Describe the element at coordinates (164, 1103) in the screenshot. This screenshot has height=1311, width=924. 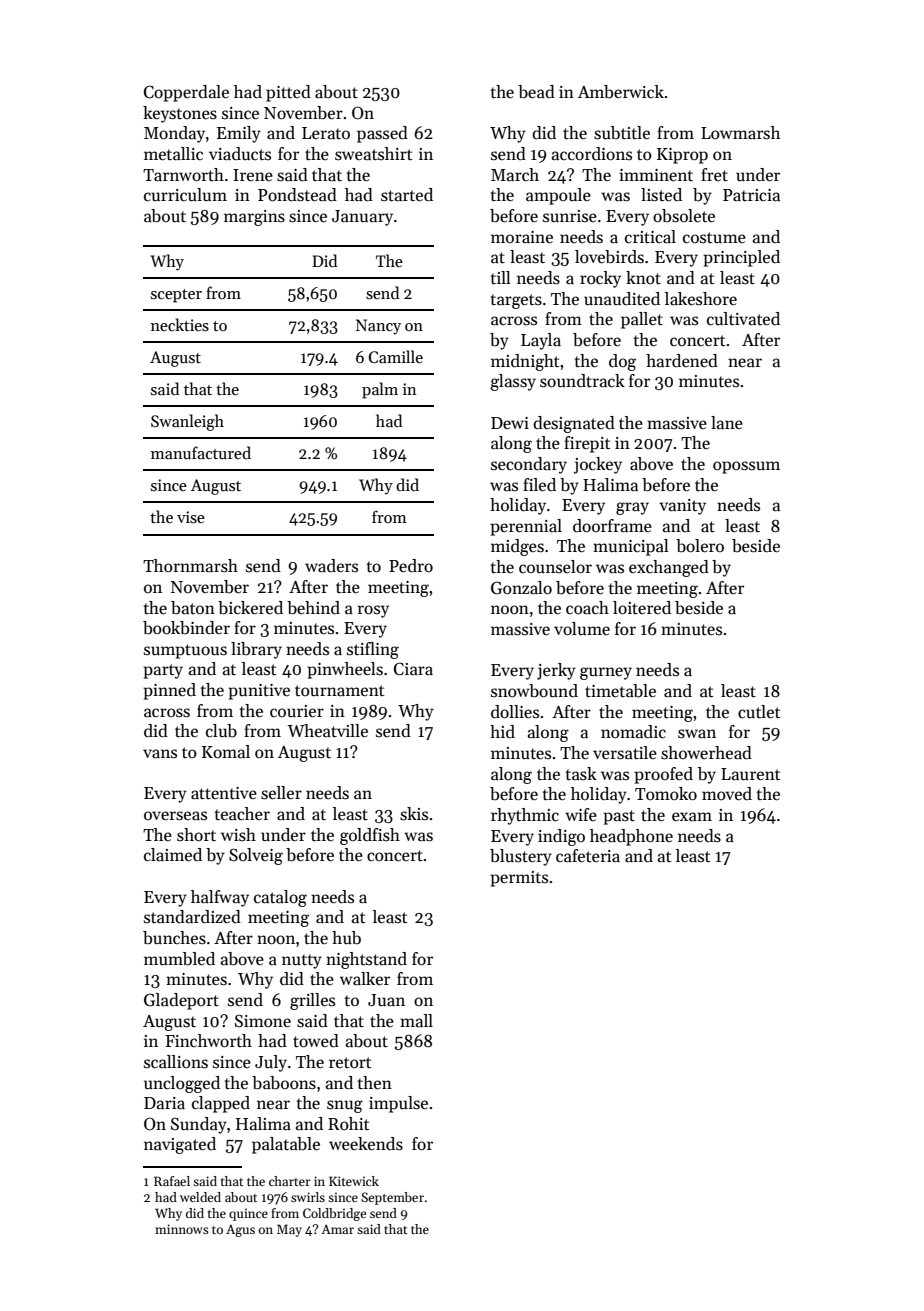
I see `Daria` at that location.
